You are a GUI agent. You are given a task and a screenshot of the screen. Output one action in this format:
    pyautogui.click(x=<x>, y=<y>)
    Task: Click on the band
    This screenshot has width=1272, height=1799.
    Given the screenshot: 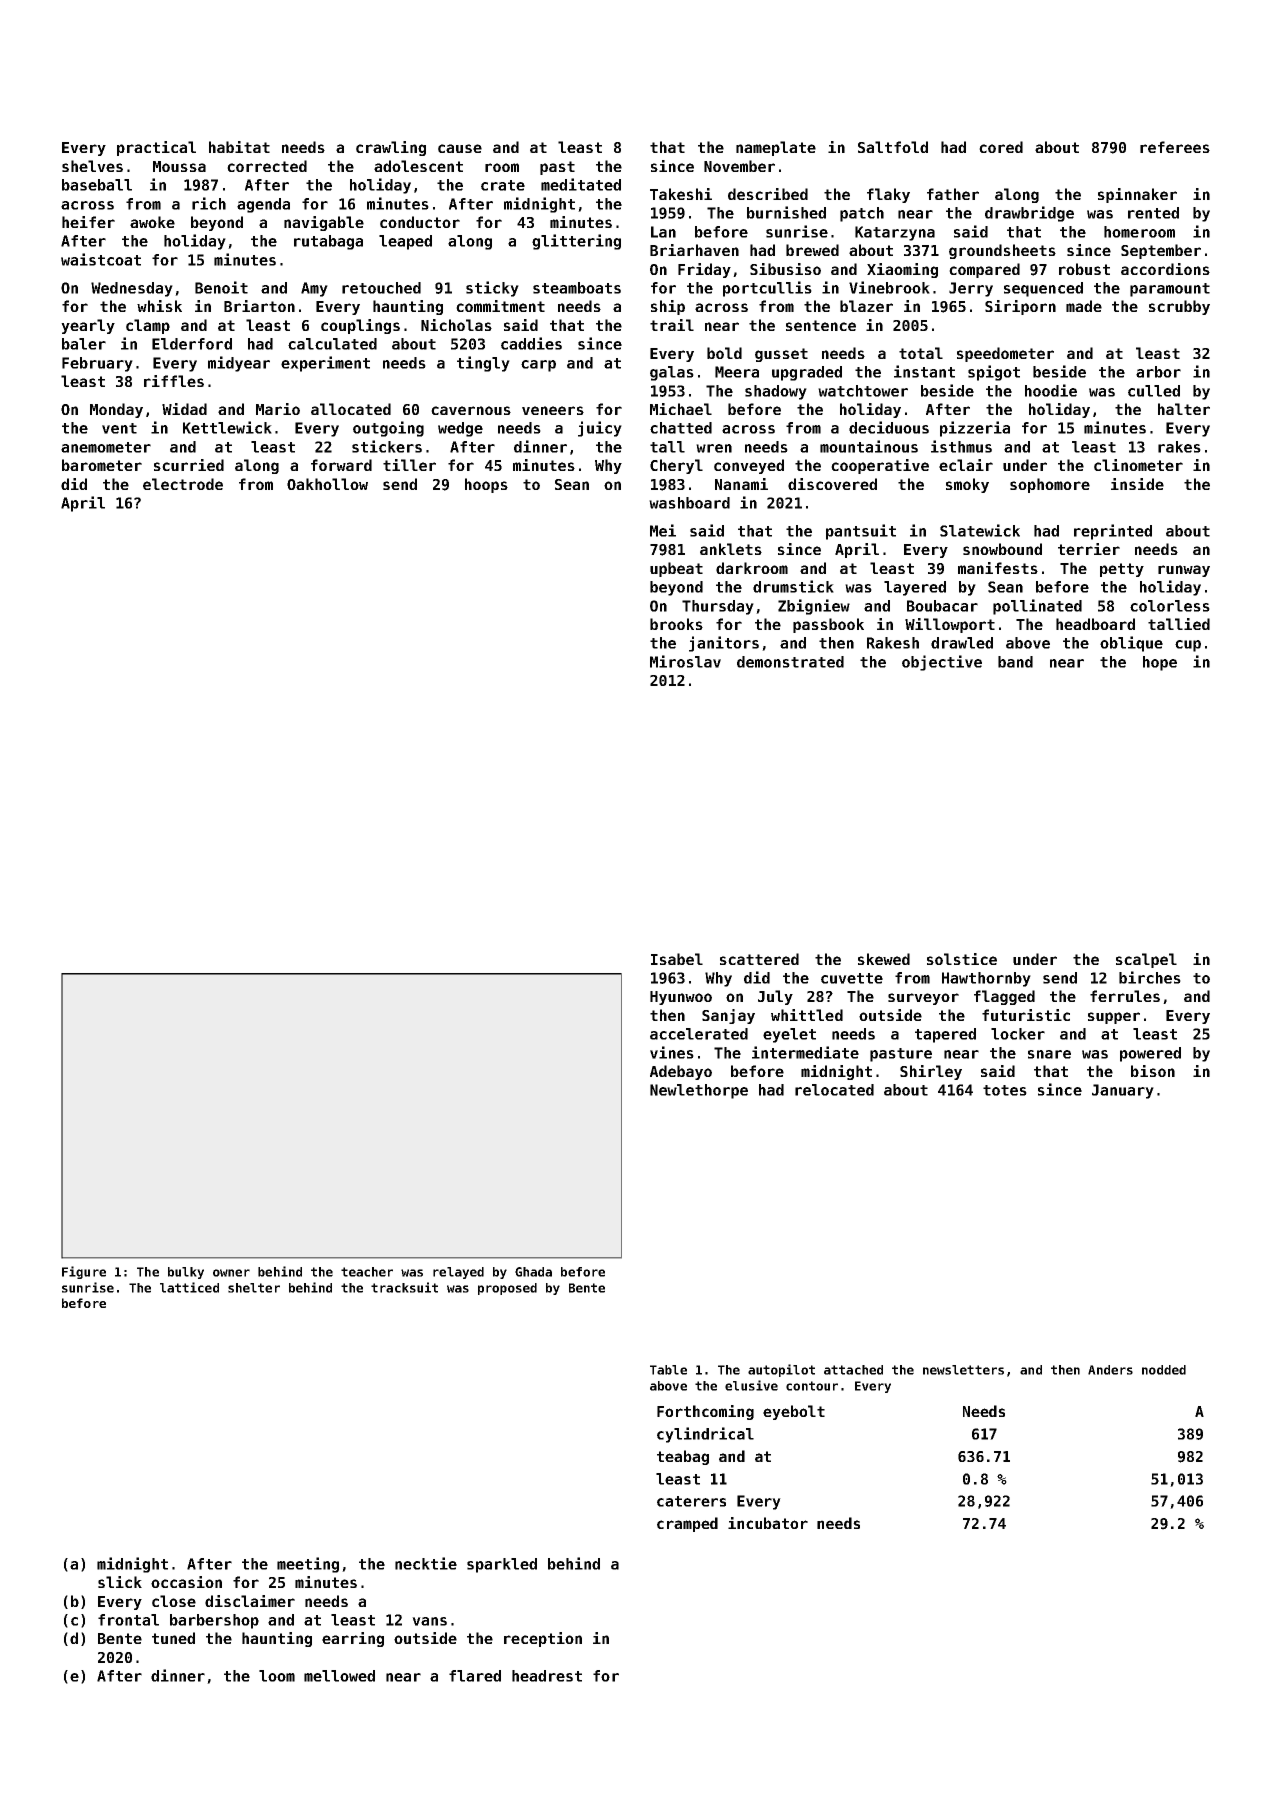 What is the action you would take?
    pyautogui.click(x=1015, y=662)
